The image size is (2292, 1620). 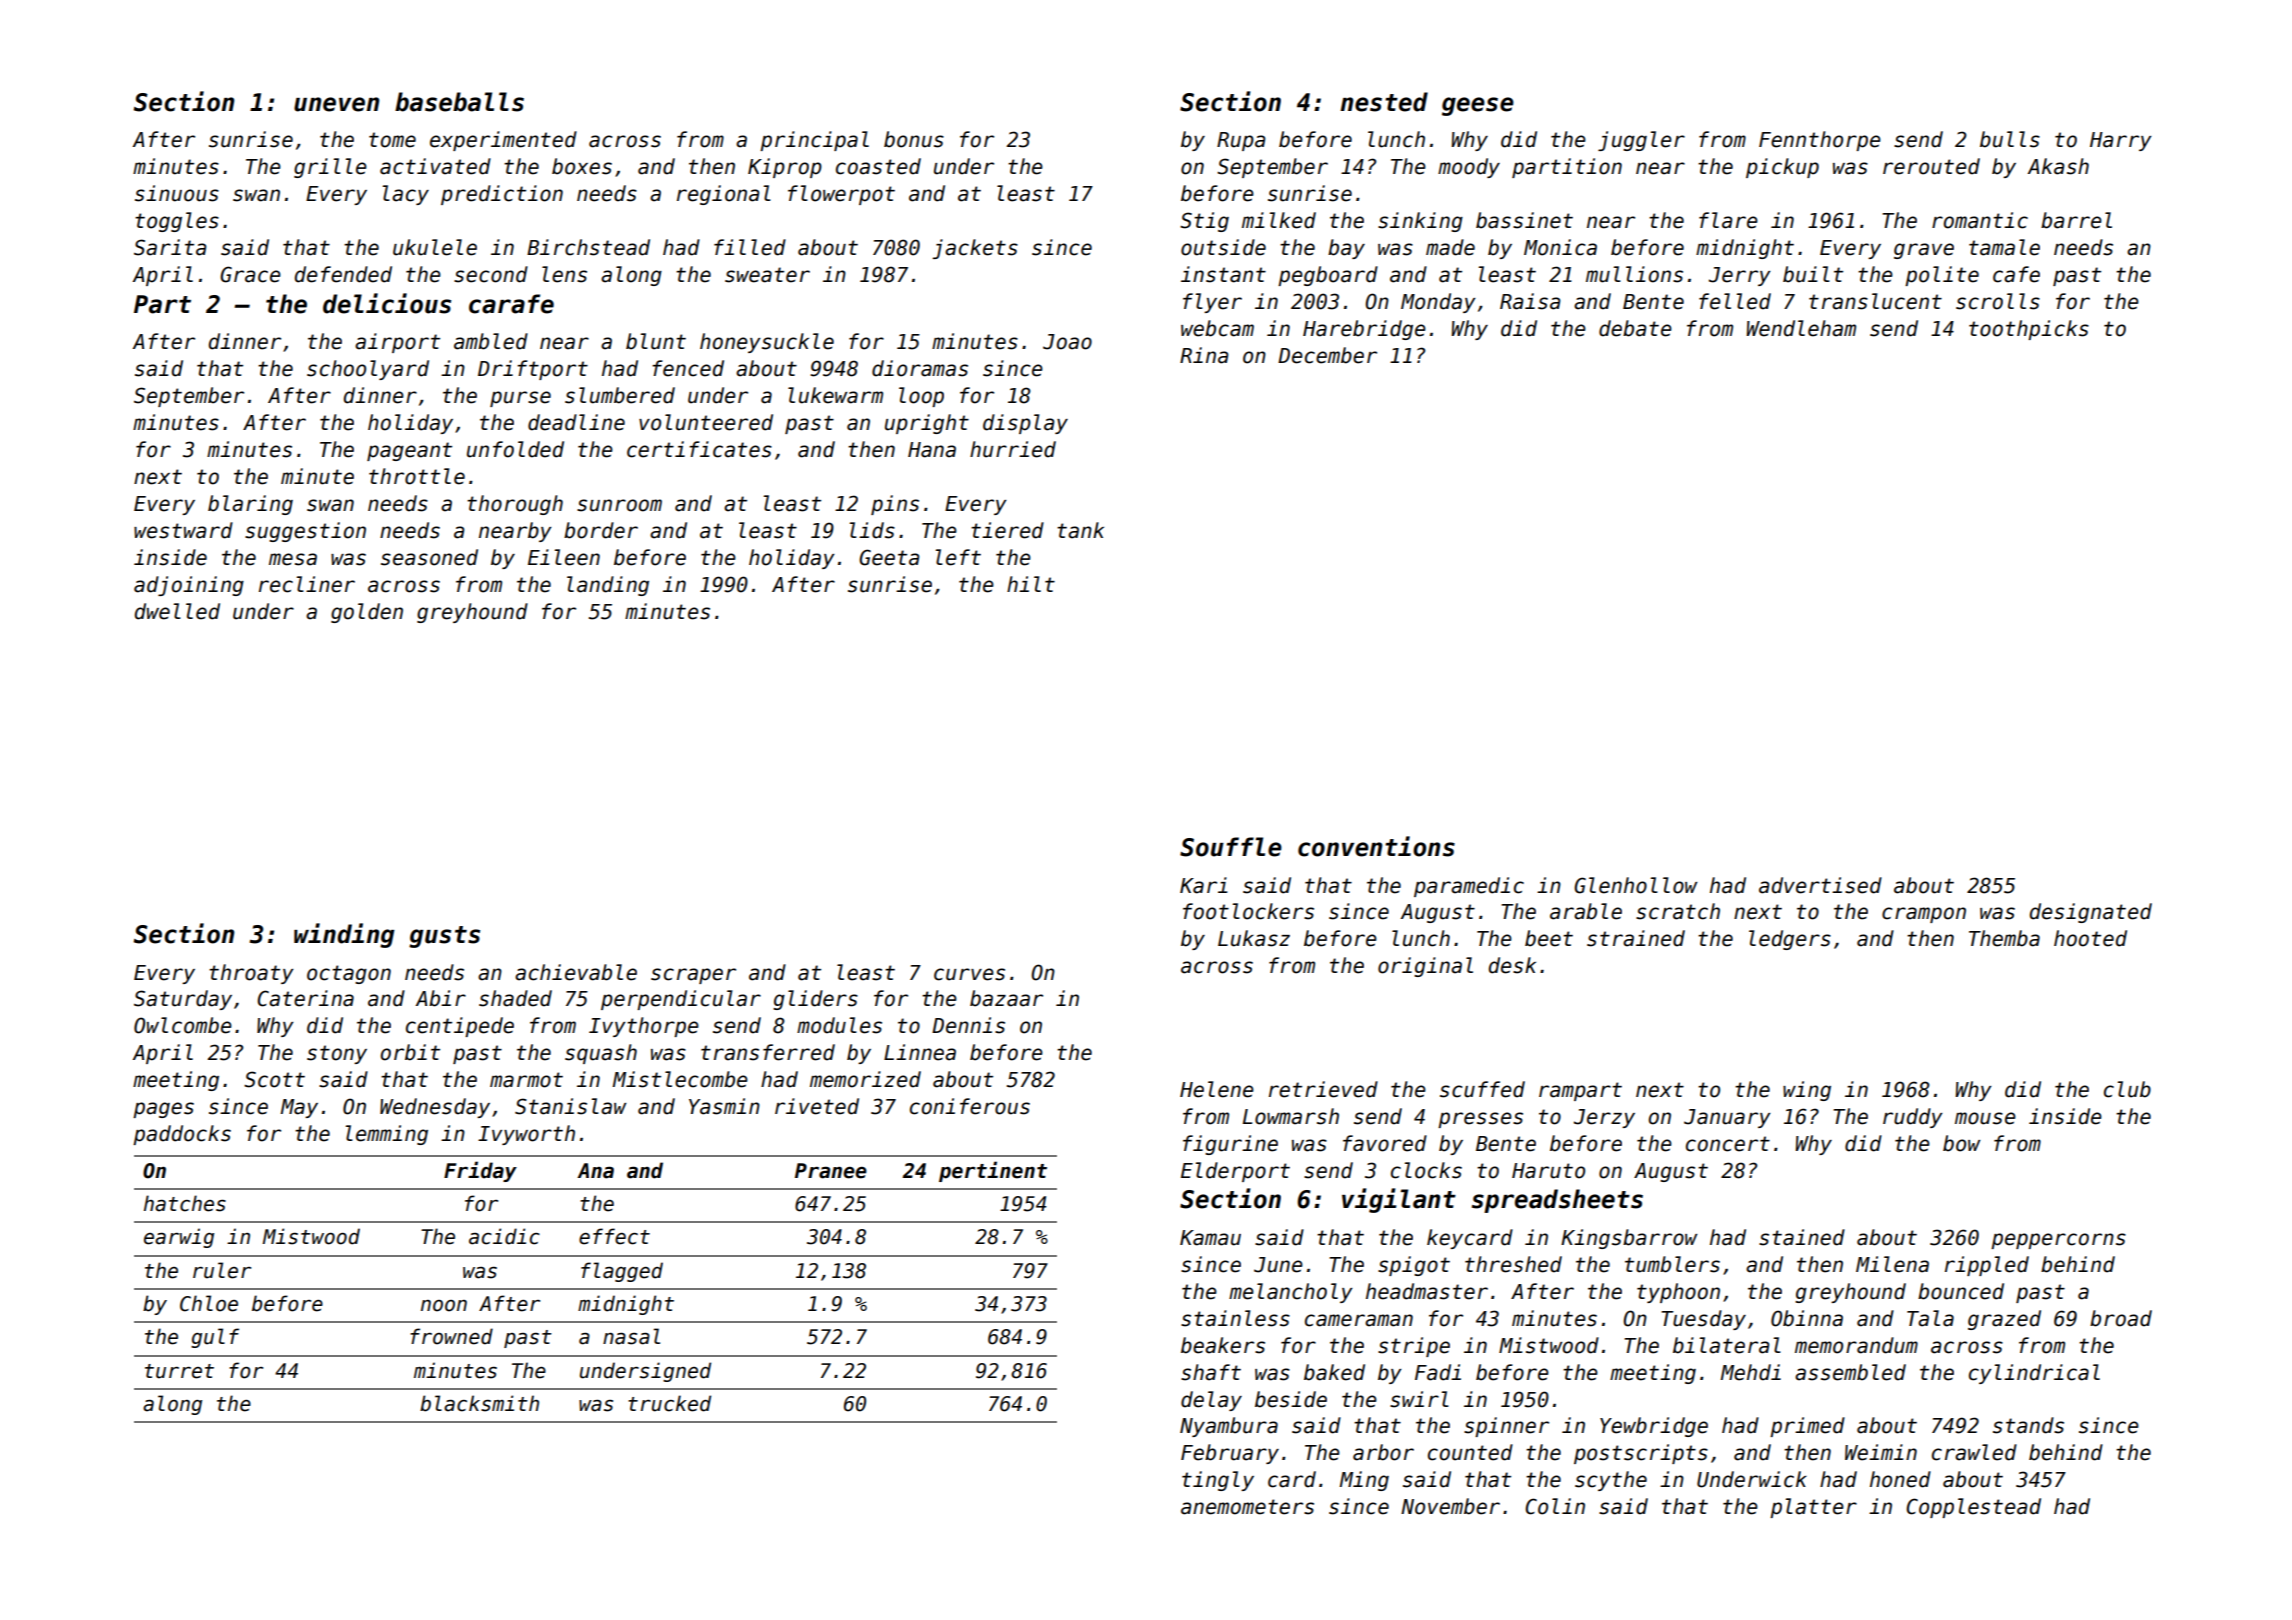 I want to click on tingly, so click(x=1218, y=1481).
